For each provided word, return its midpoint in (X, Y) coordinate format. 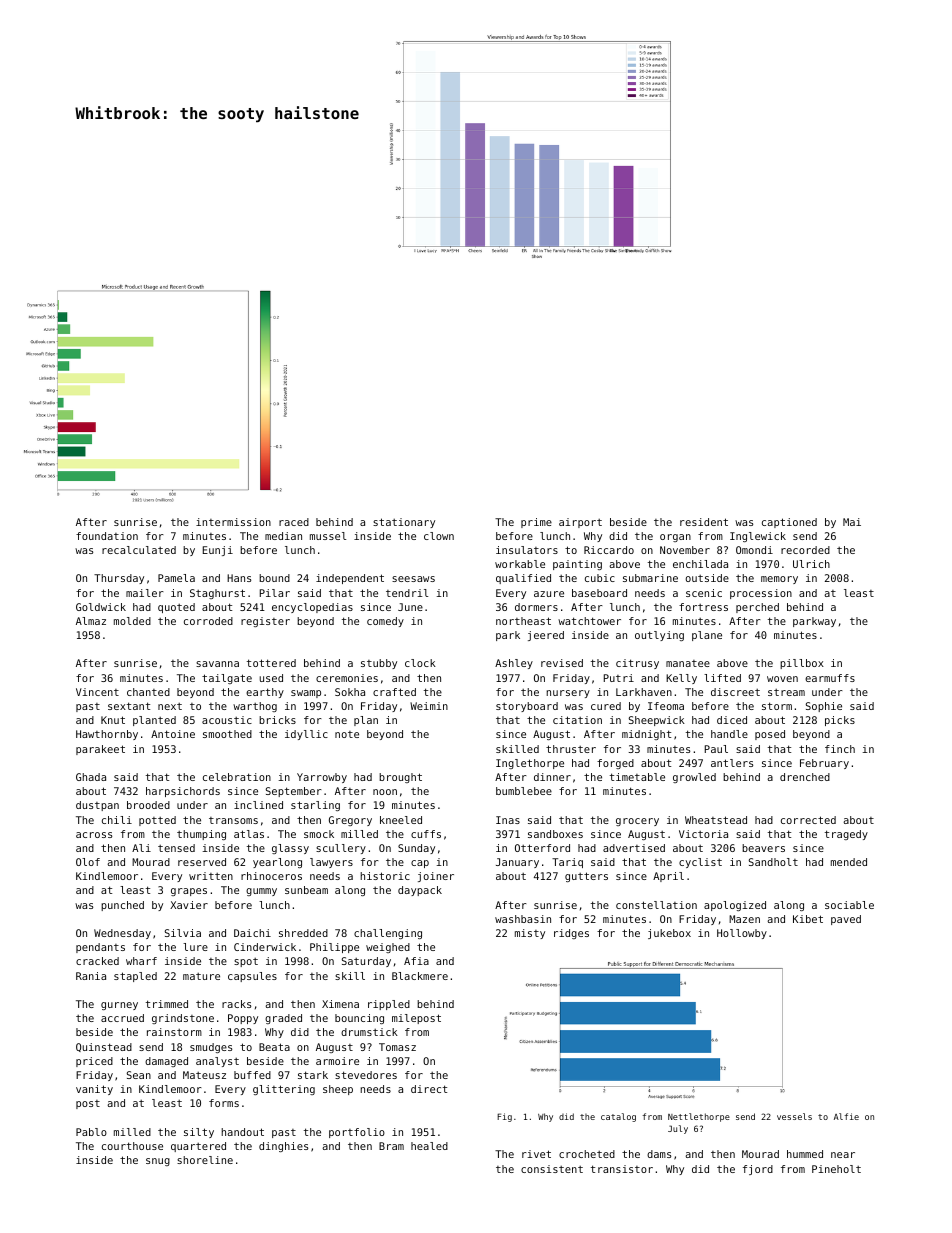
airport (580, 523)
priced (94, 1062)
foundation (107, 536)
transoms (233, 820)
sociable (849, 905)
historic (385, 876)
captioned (789, 523)
